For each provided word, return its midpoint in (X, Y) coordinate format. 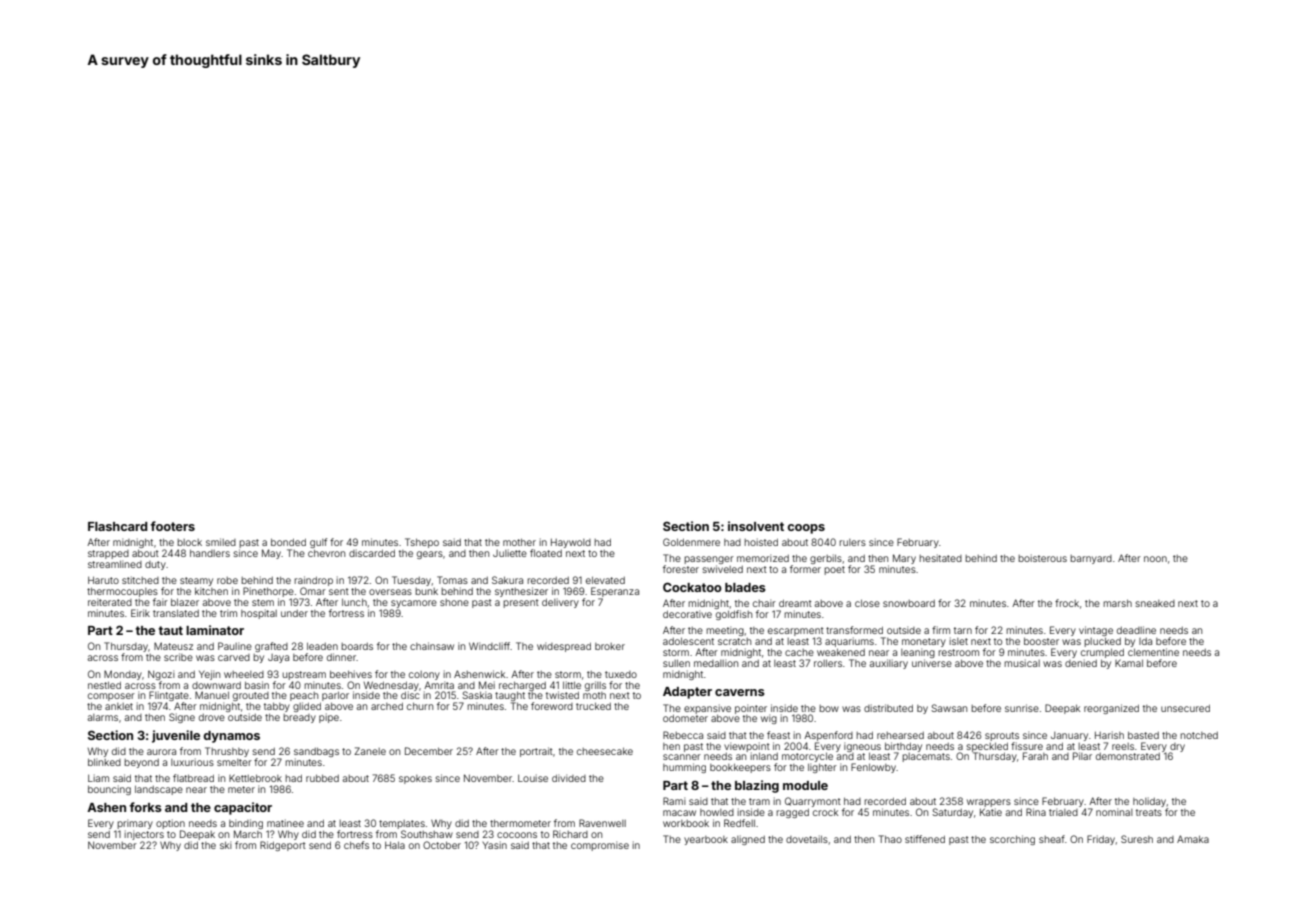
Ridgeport (283, 846)
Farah (1035, 756)
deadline (1136, 630)
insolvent (756, 526)
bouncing (109, 790)
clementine (1153, 652)
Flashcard (118, 526)
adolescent (688, 641)
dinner (341, 657)
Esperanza (615, 592)
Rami (674, 801)
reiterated (110, 602)
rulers (852, 542)
